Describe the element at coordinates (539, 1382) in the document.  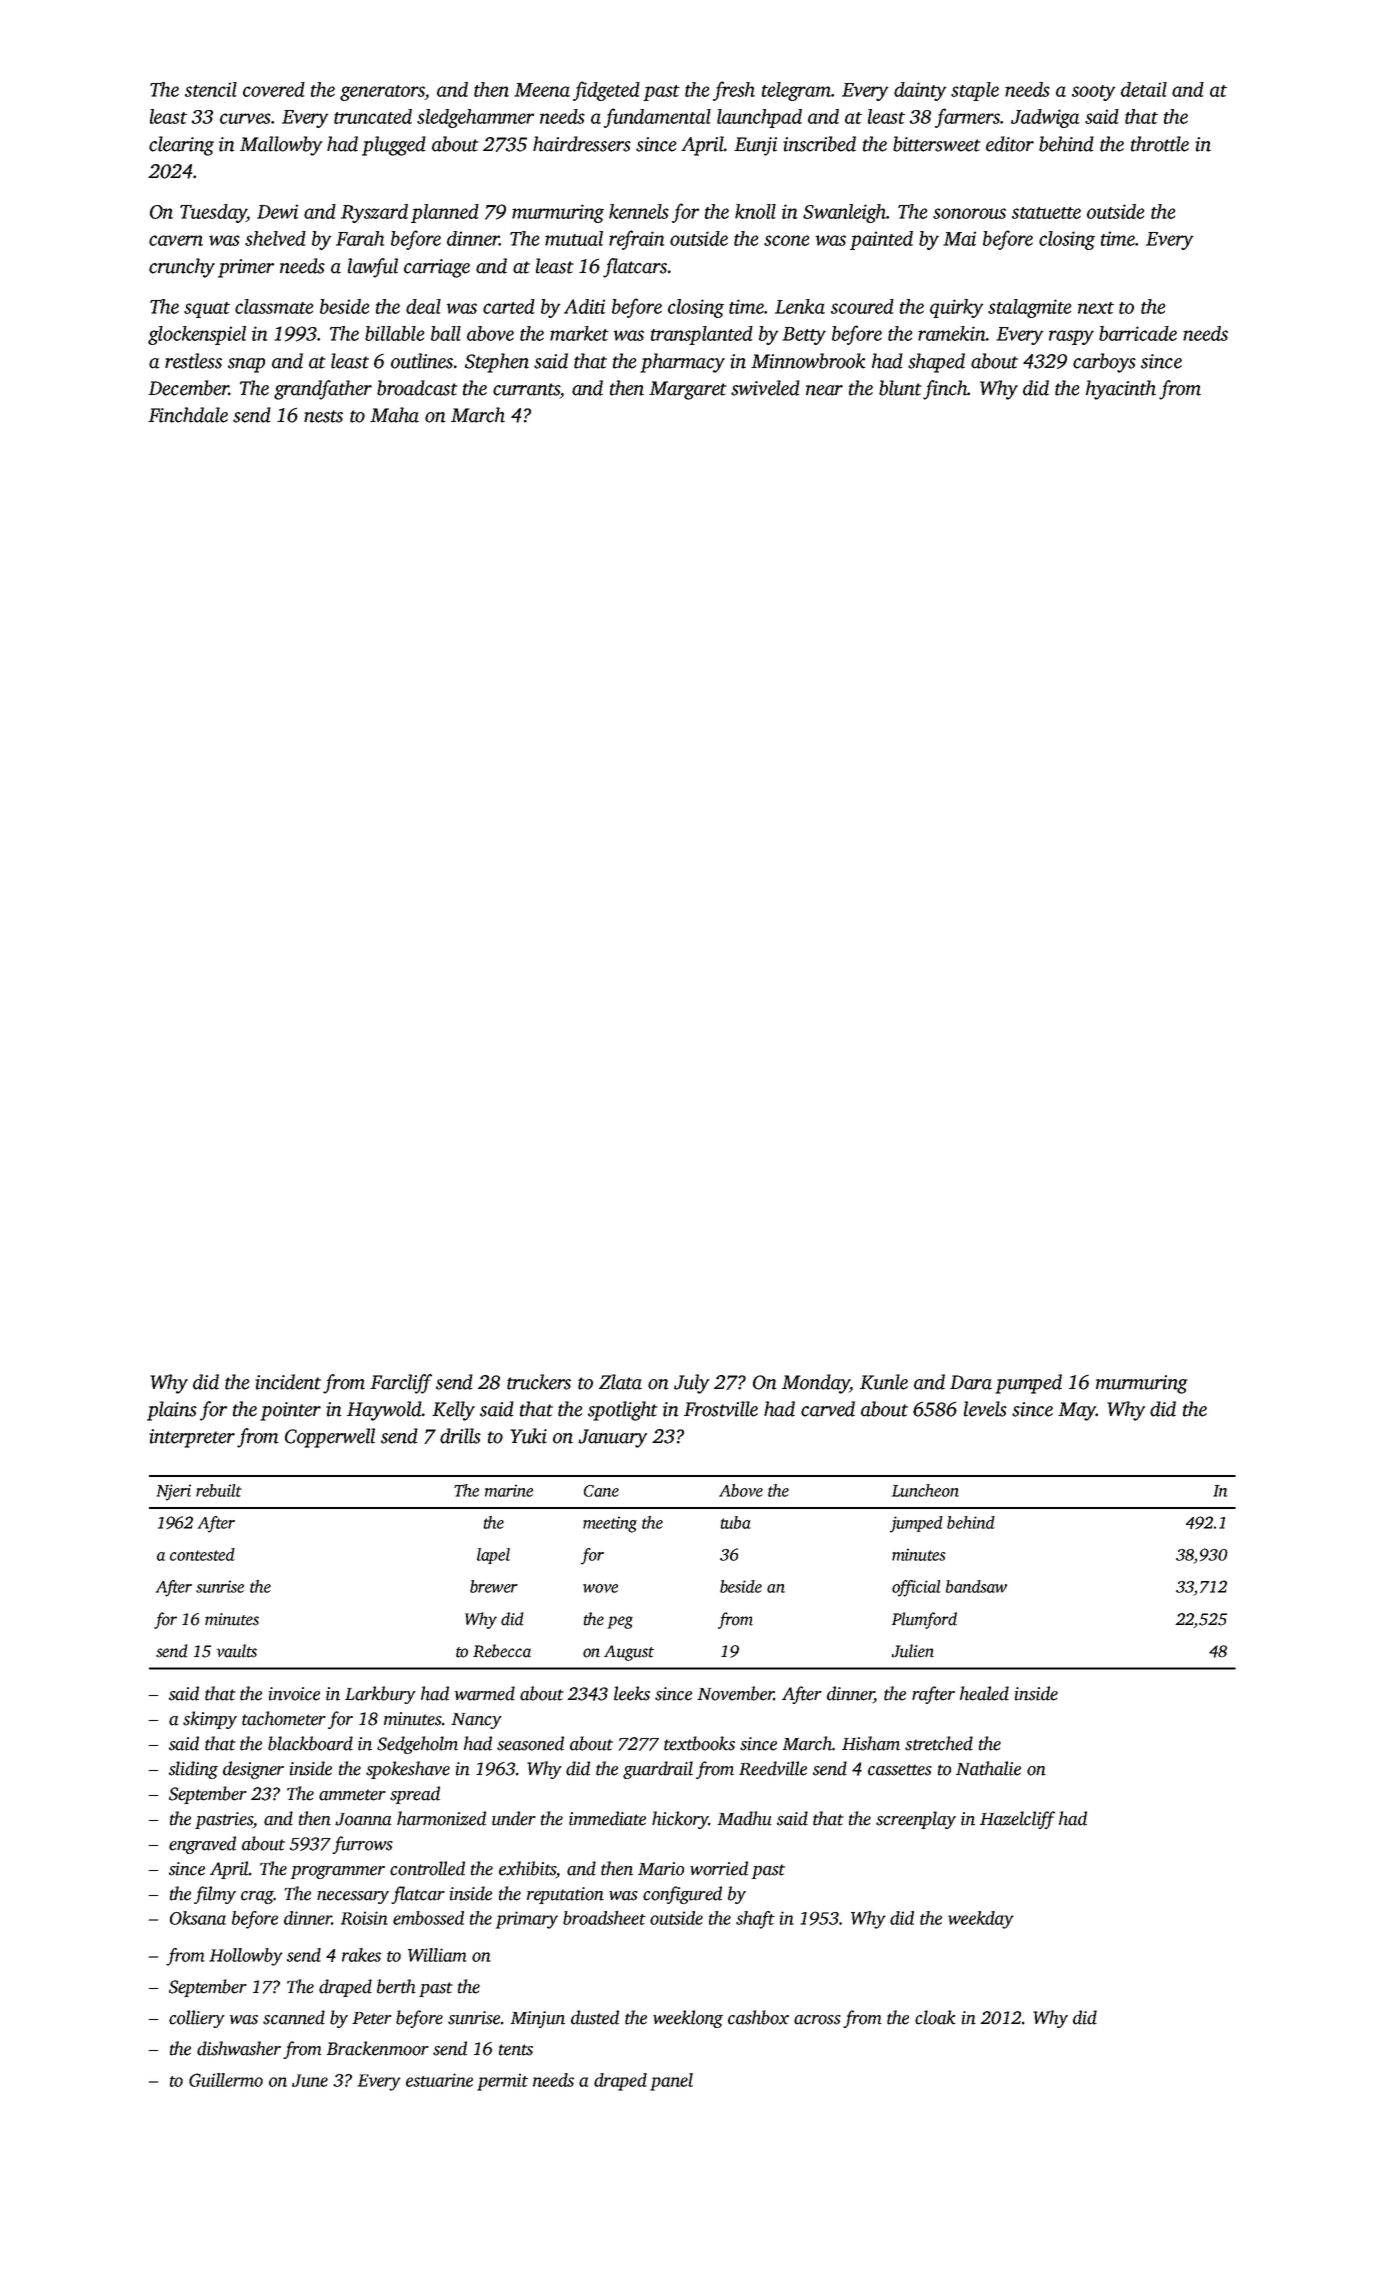
I see `truckers` at that location.
